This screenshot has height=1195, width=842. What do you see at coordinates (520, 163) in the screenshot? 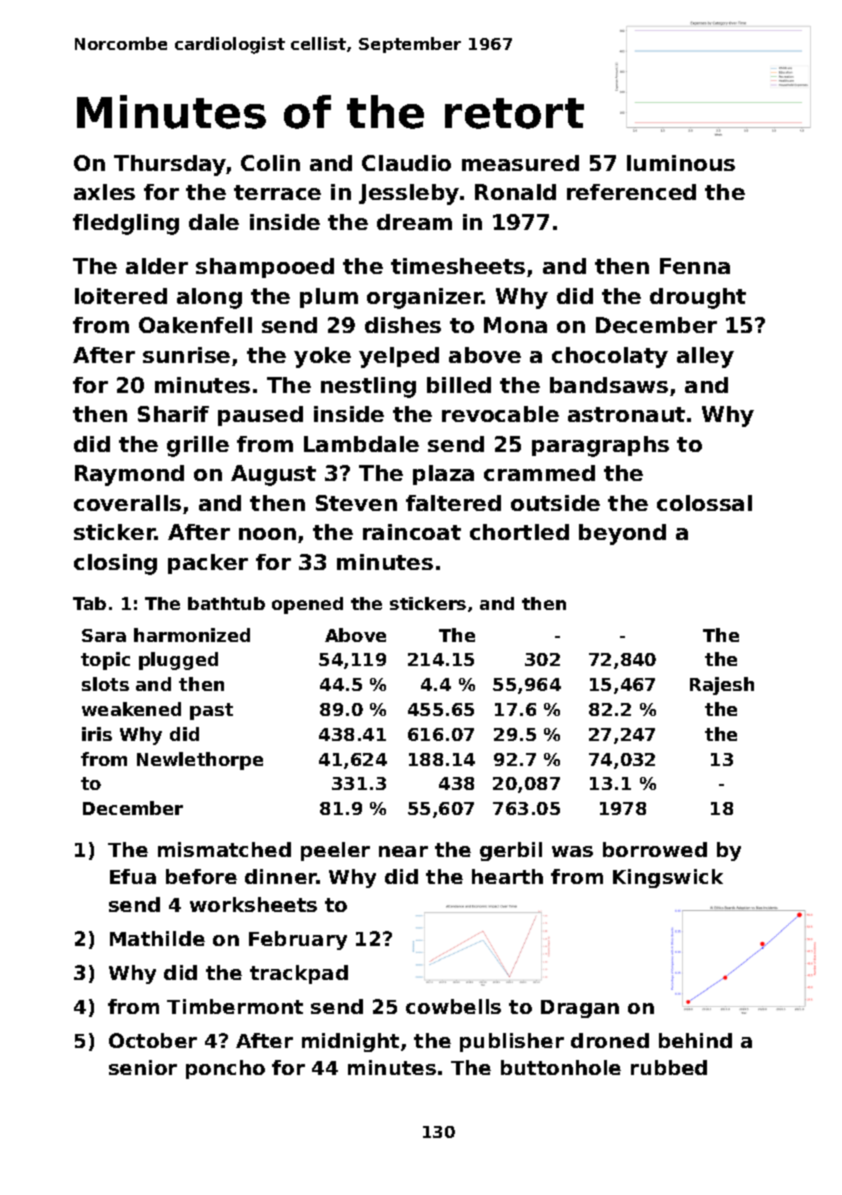
I see `measured` at bounding box center [520, 163].
